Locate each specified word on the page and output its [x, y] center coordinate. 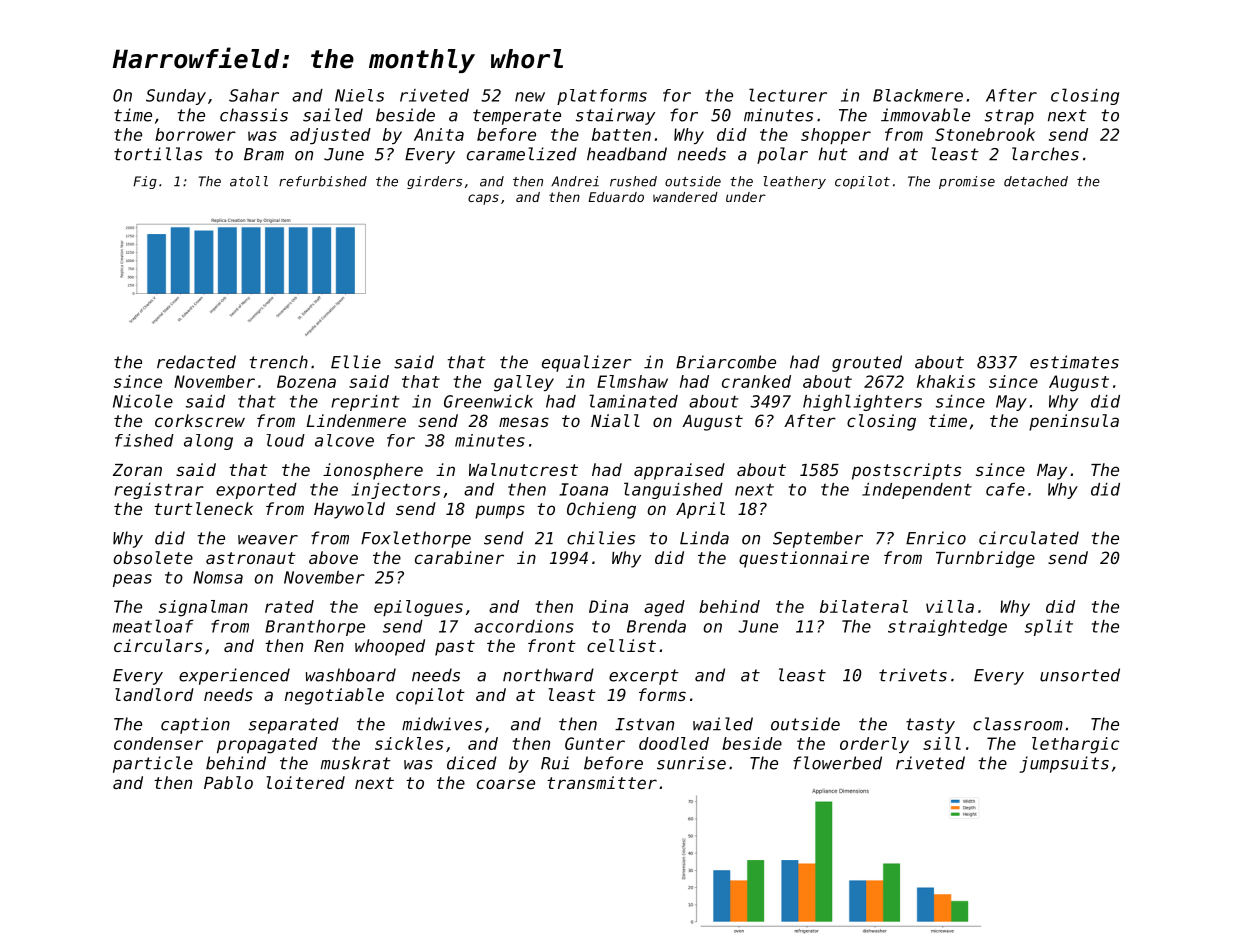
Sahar [254, 95]
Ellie [356, 362]
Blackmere [918, 95]
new [530, 97]
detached [1036, 181]
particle [153, 764]
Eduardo [616, 197]
